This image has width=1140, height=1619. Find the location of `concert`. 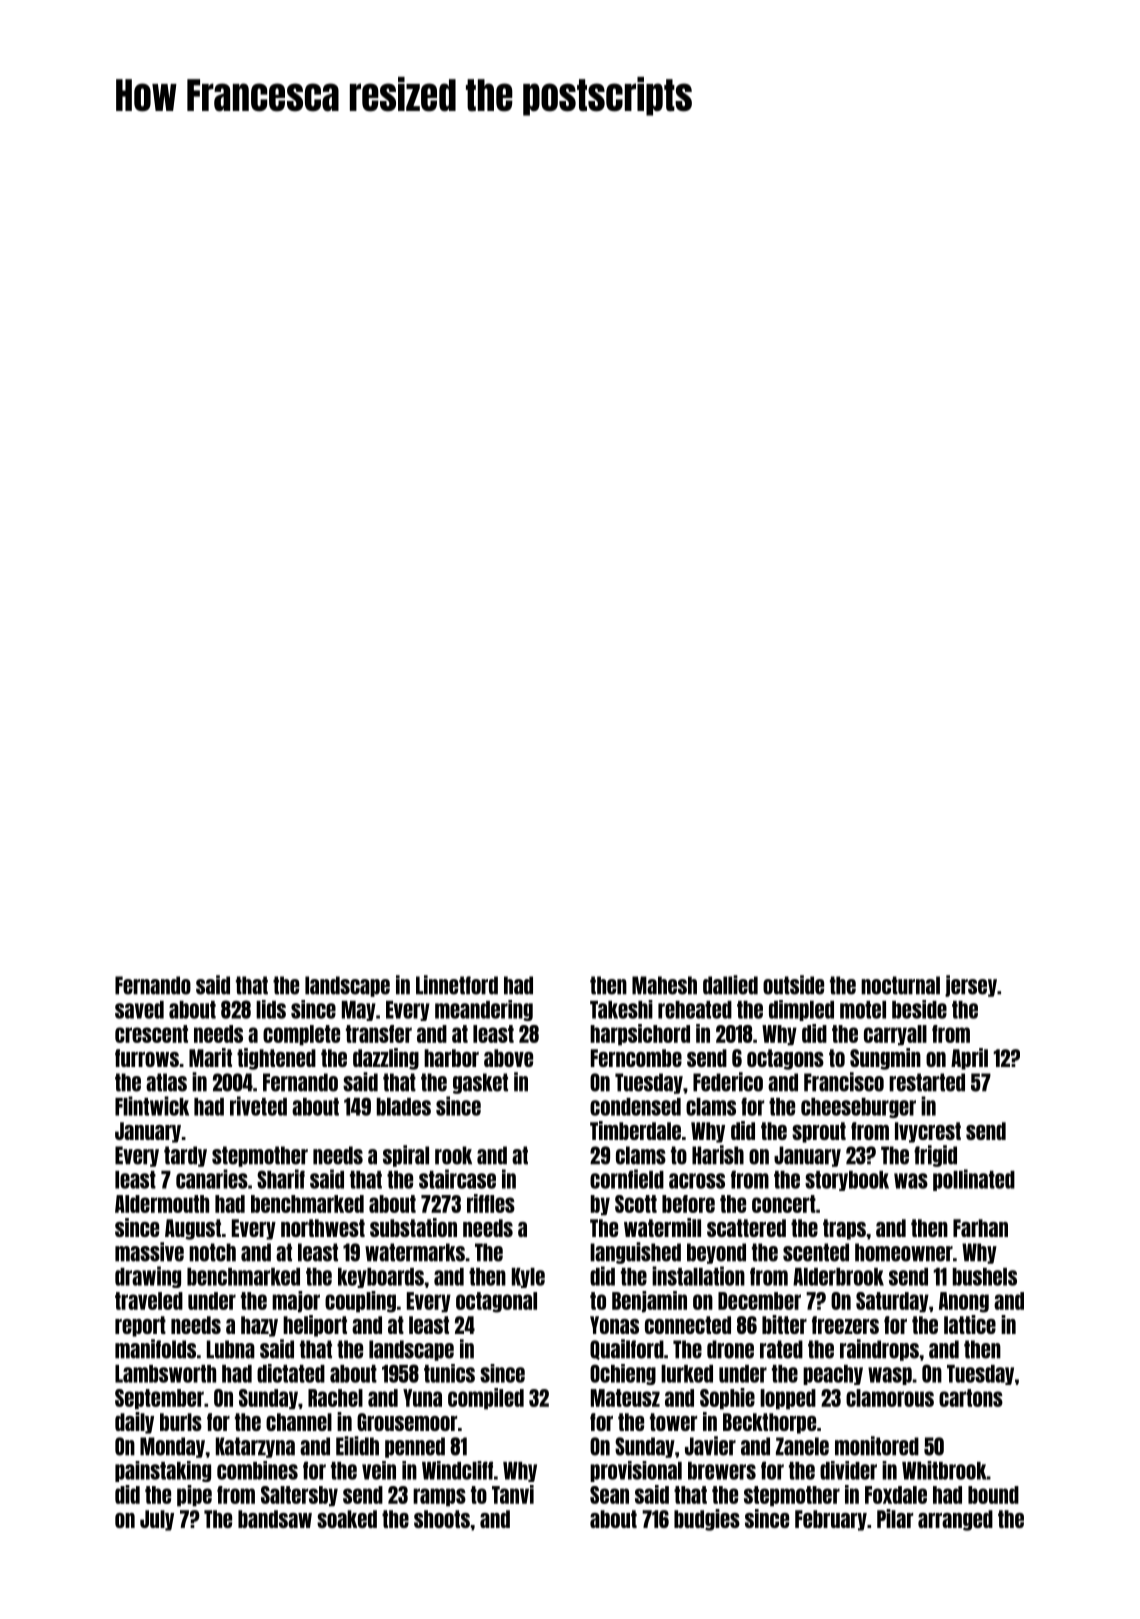

concert is located at coordinates (784, 1204).
